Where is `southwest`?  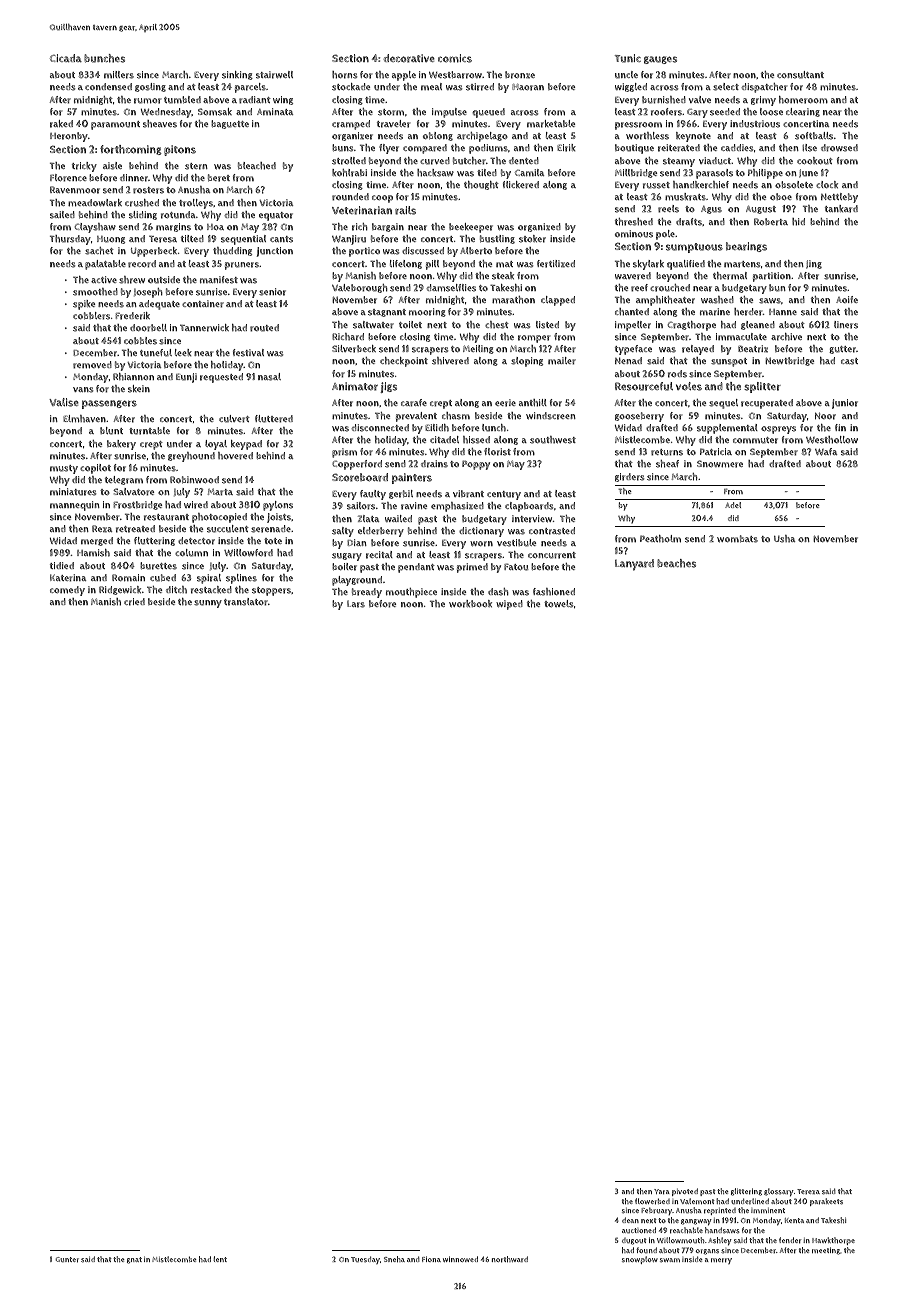
southwest is located at coordinates (553, 440).
